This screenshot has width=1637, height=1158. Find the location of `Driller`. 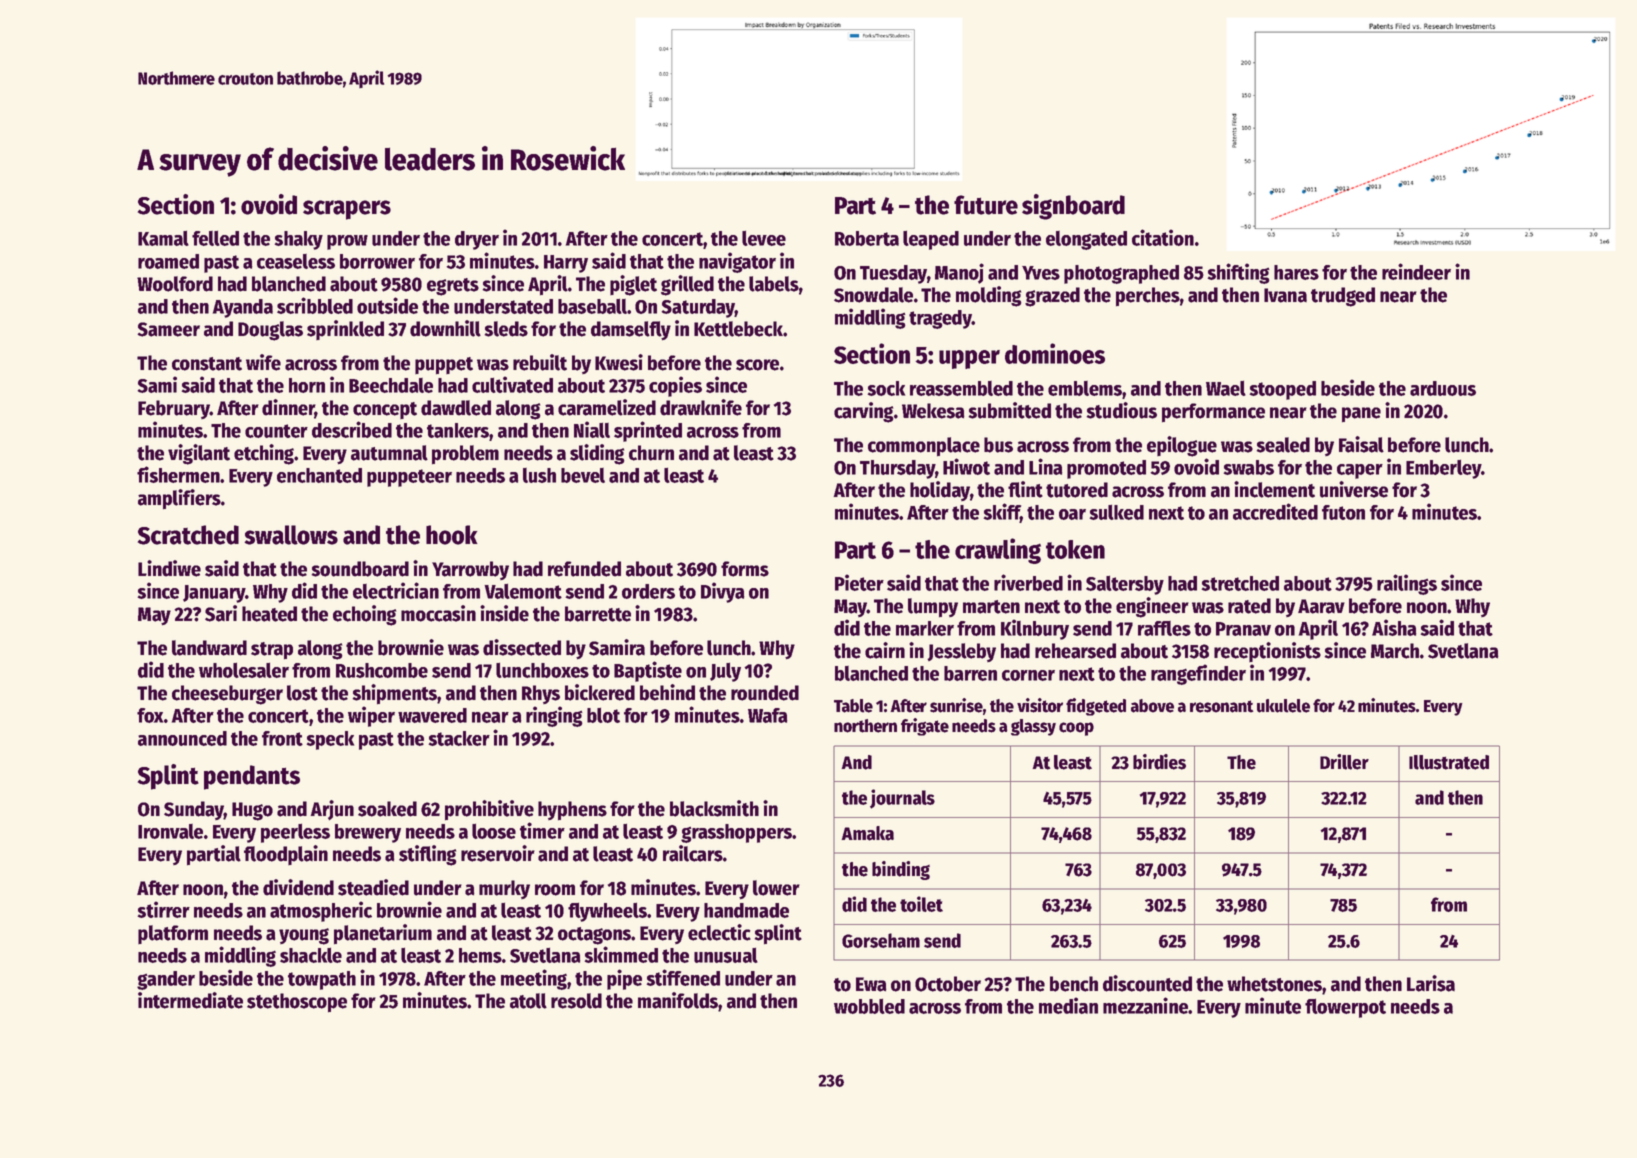

Driller is located at coordinates (1344, 762).
